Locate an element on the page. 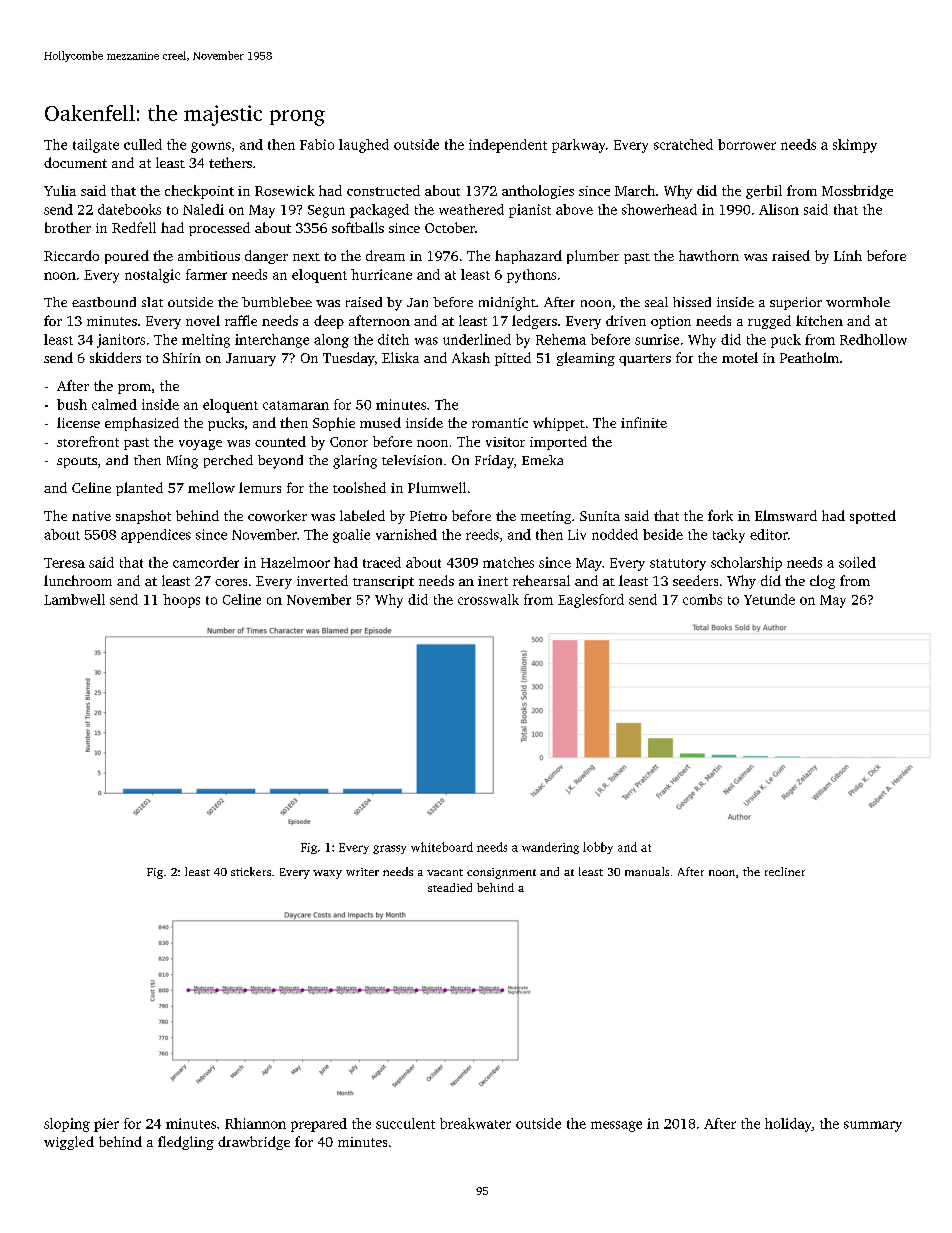 This page has width=952, height=1233. Teresa is located at coordinates (64, 563).
